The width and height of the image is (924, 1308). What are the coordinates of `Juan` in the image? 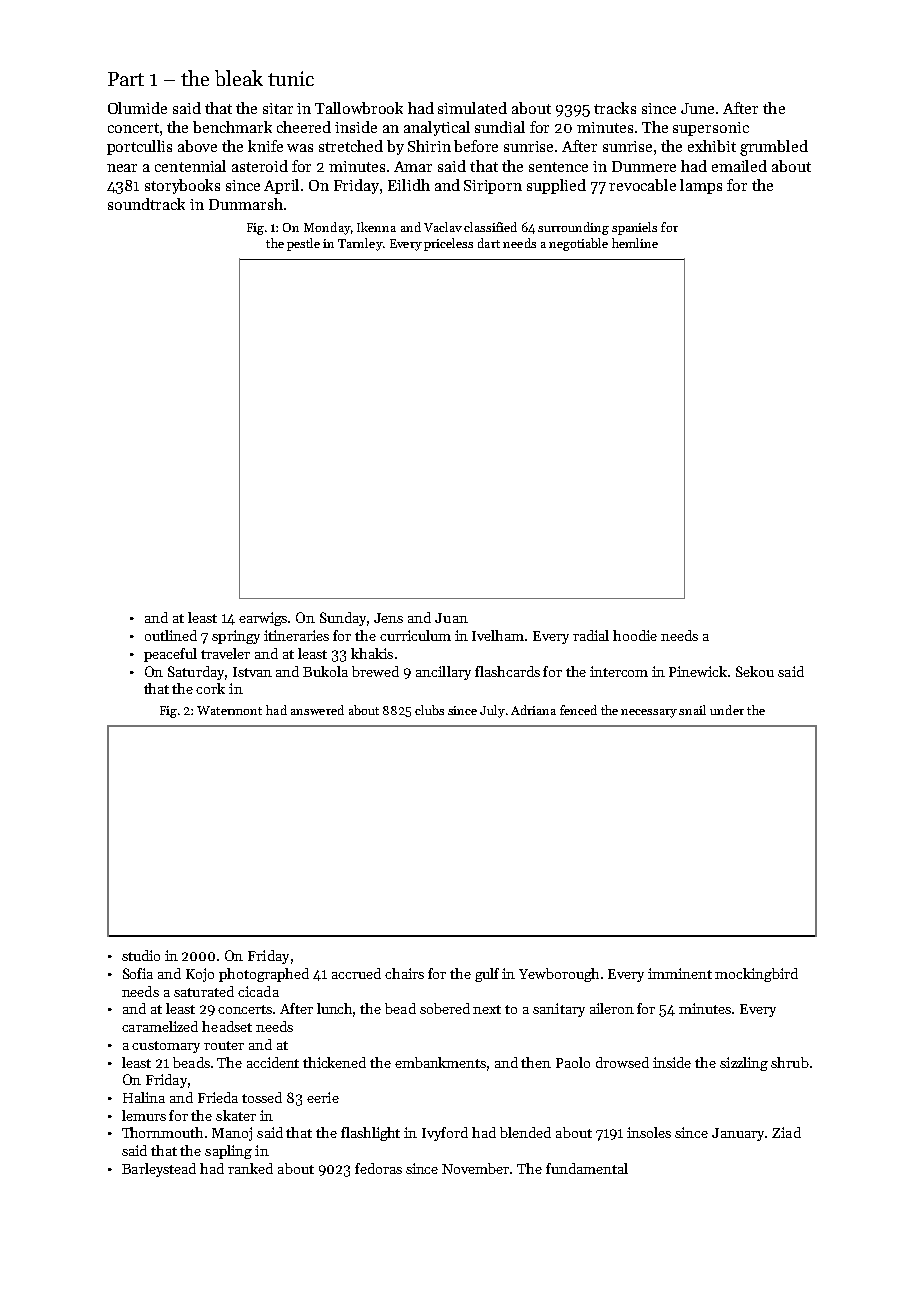 It's located at (451, 618).
